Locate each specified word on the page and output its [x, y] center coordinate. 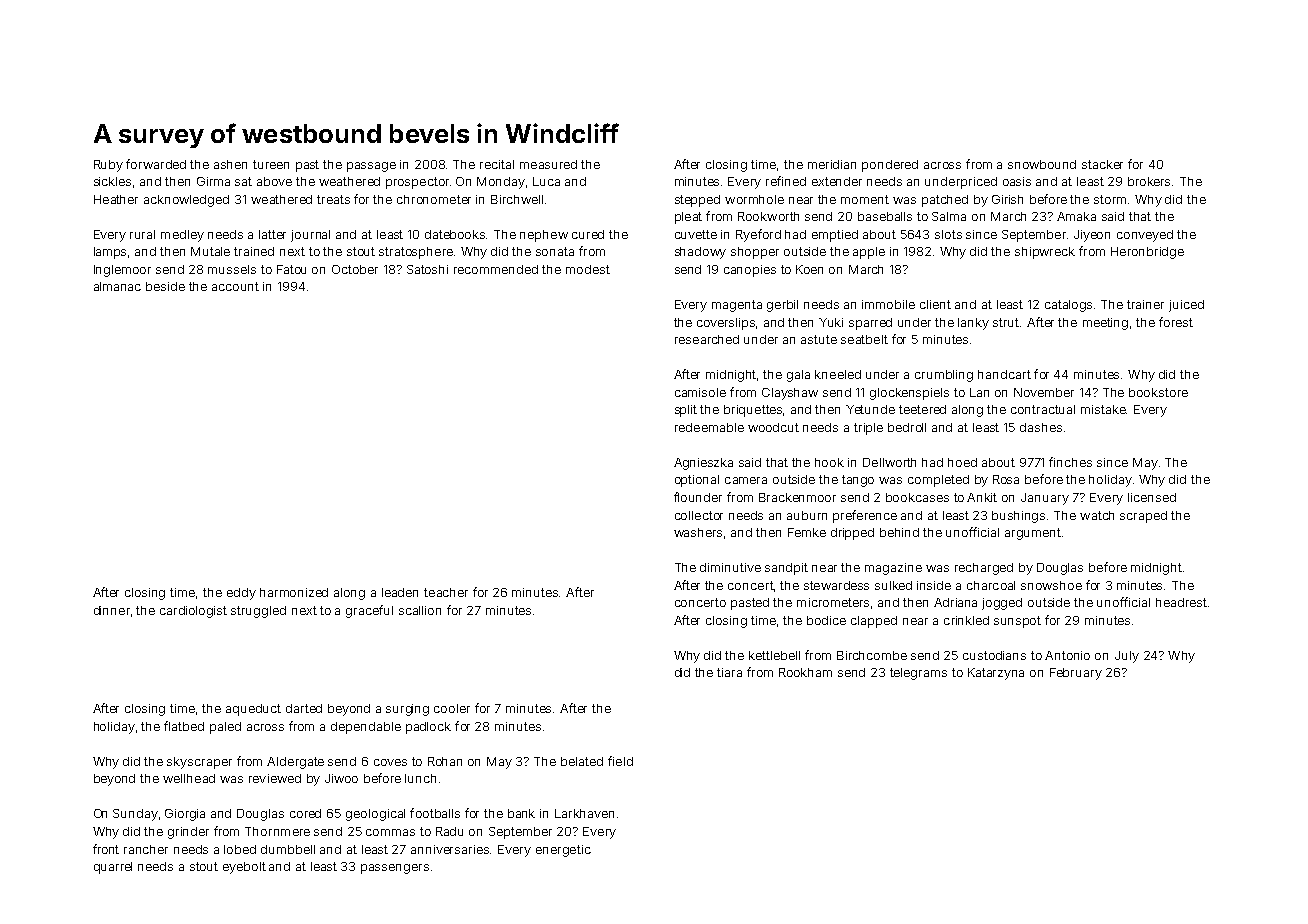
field [620, 761]
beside [165, 286]
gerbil [782, 306]
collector [699, 515]
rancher [146, 849]
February [1076, 674]
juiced [1186, 306]
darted [304, 708]
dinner [112, 610]
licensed [1152, 497]
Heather [116, 199]
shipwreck [1045, 253]
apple [869, 253]
